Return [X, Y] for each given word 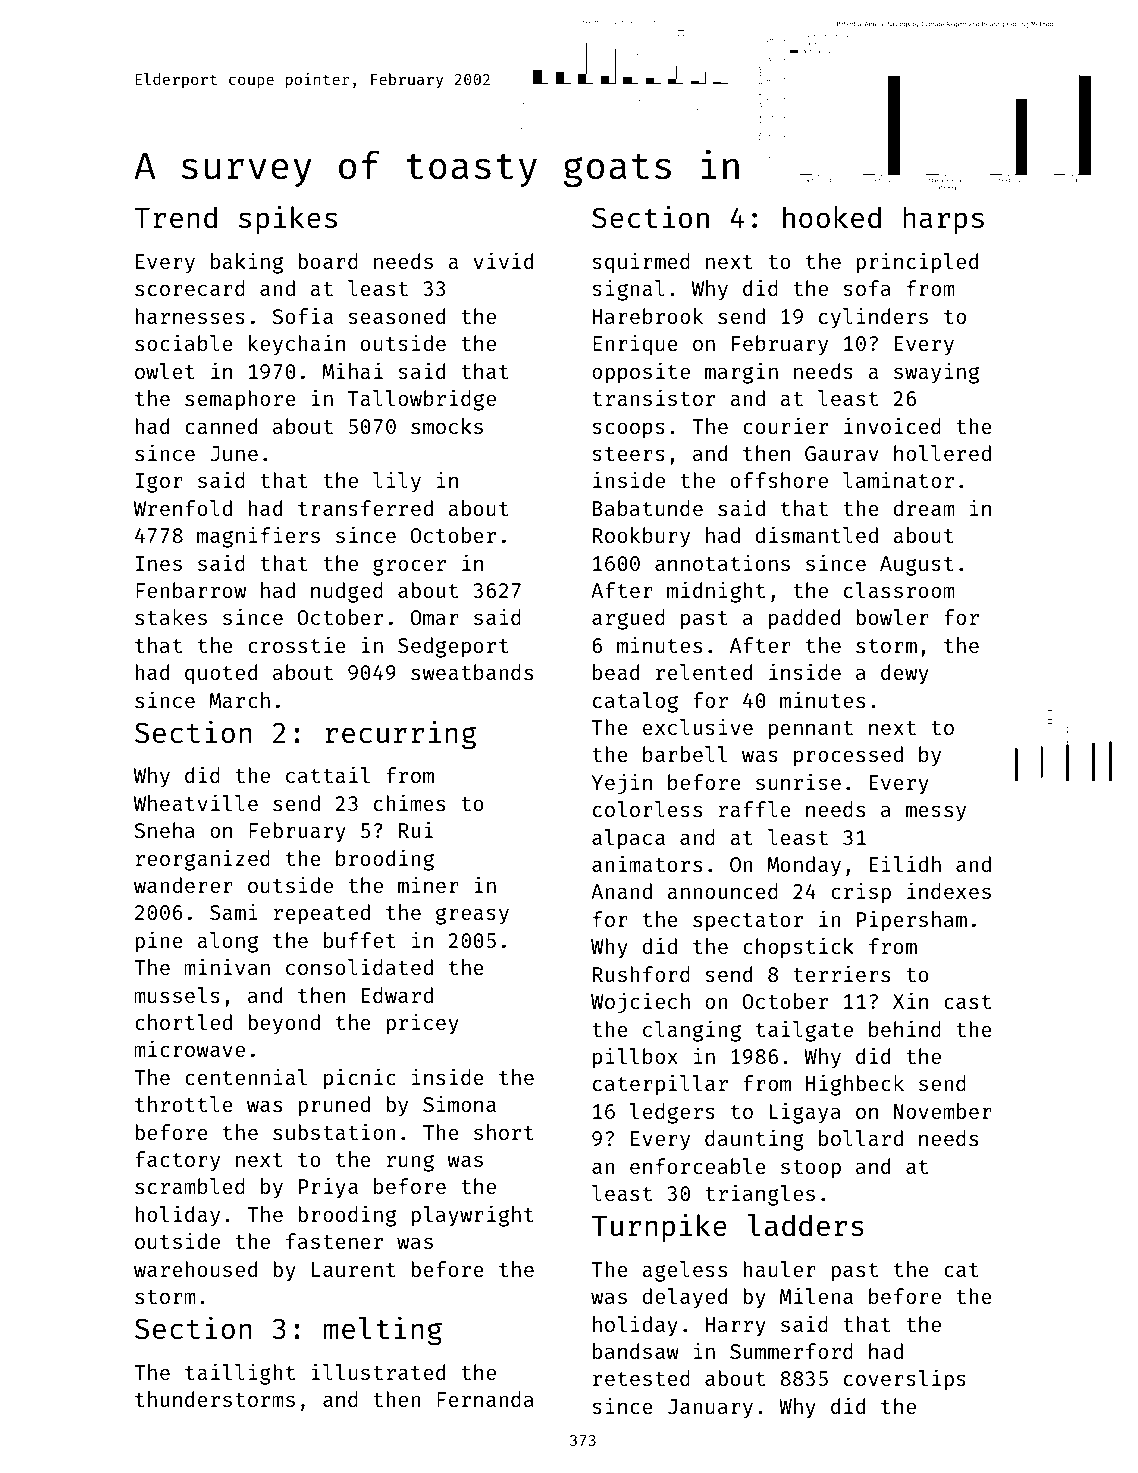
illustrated [378, 1371]
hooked [832, 217]
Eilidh [905, 863]
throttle [184, 1104]
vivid [503, 260]
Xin [910, 1000]
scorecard [190, 288]
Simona [459, 1104]
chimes [409, 802]
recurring [400, 735]
